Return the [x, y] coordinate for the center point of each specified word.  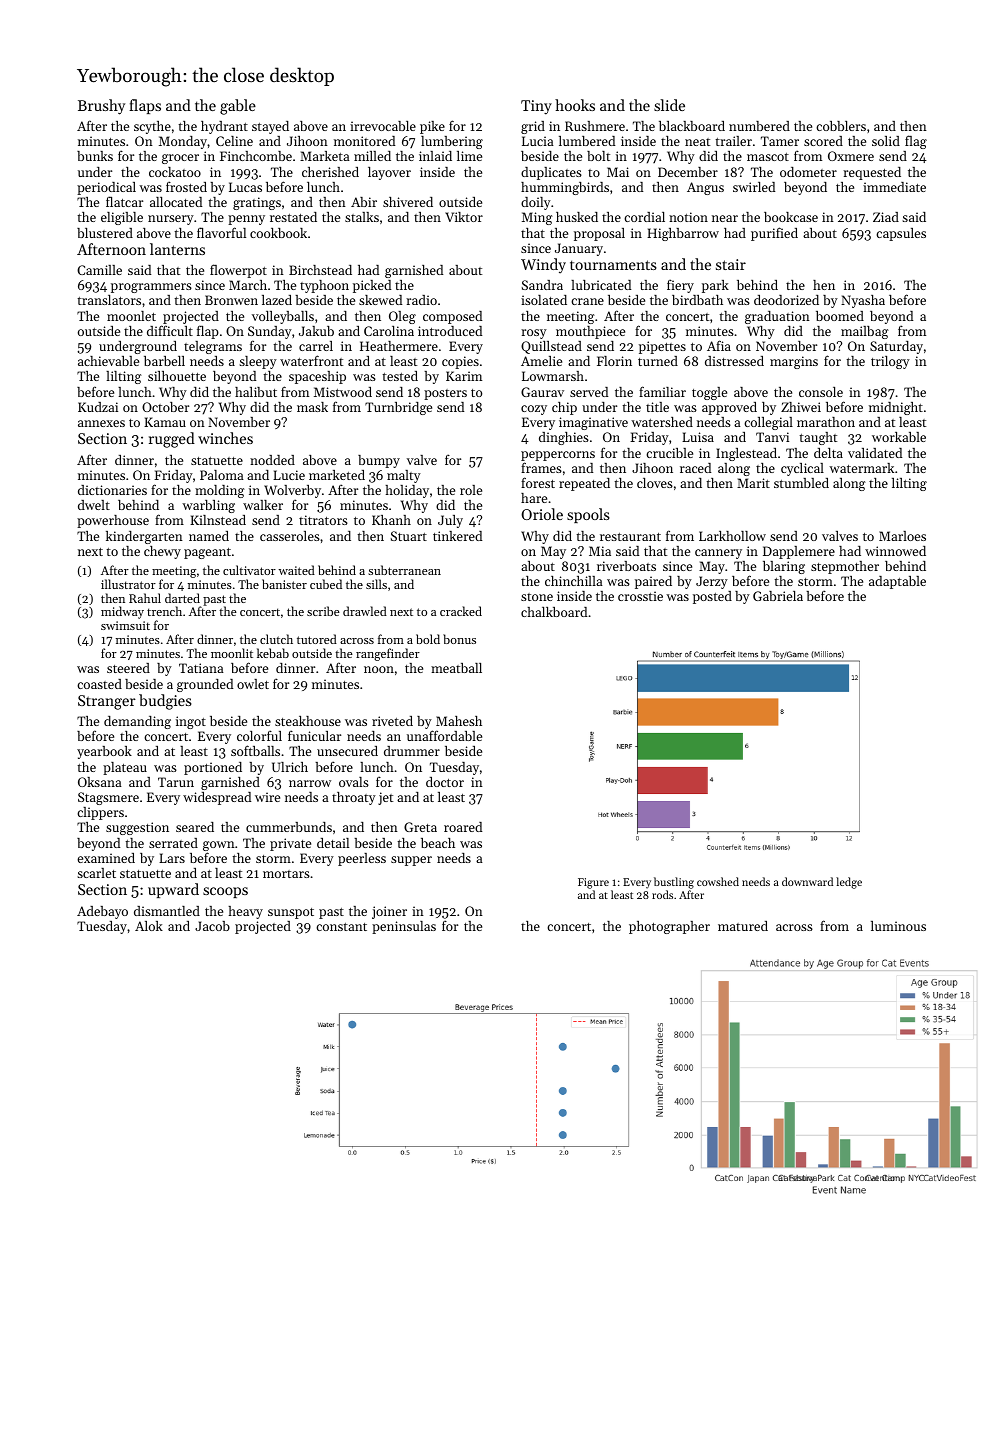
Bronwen [231, 300]
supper [411, 861]
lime [469, 156]
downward [807, 881]
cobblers [841, 126]
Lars [172, 858]
